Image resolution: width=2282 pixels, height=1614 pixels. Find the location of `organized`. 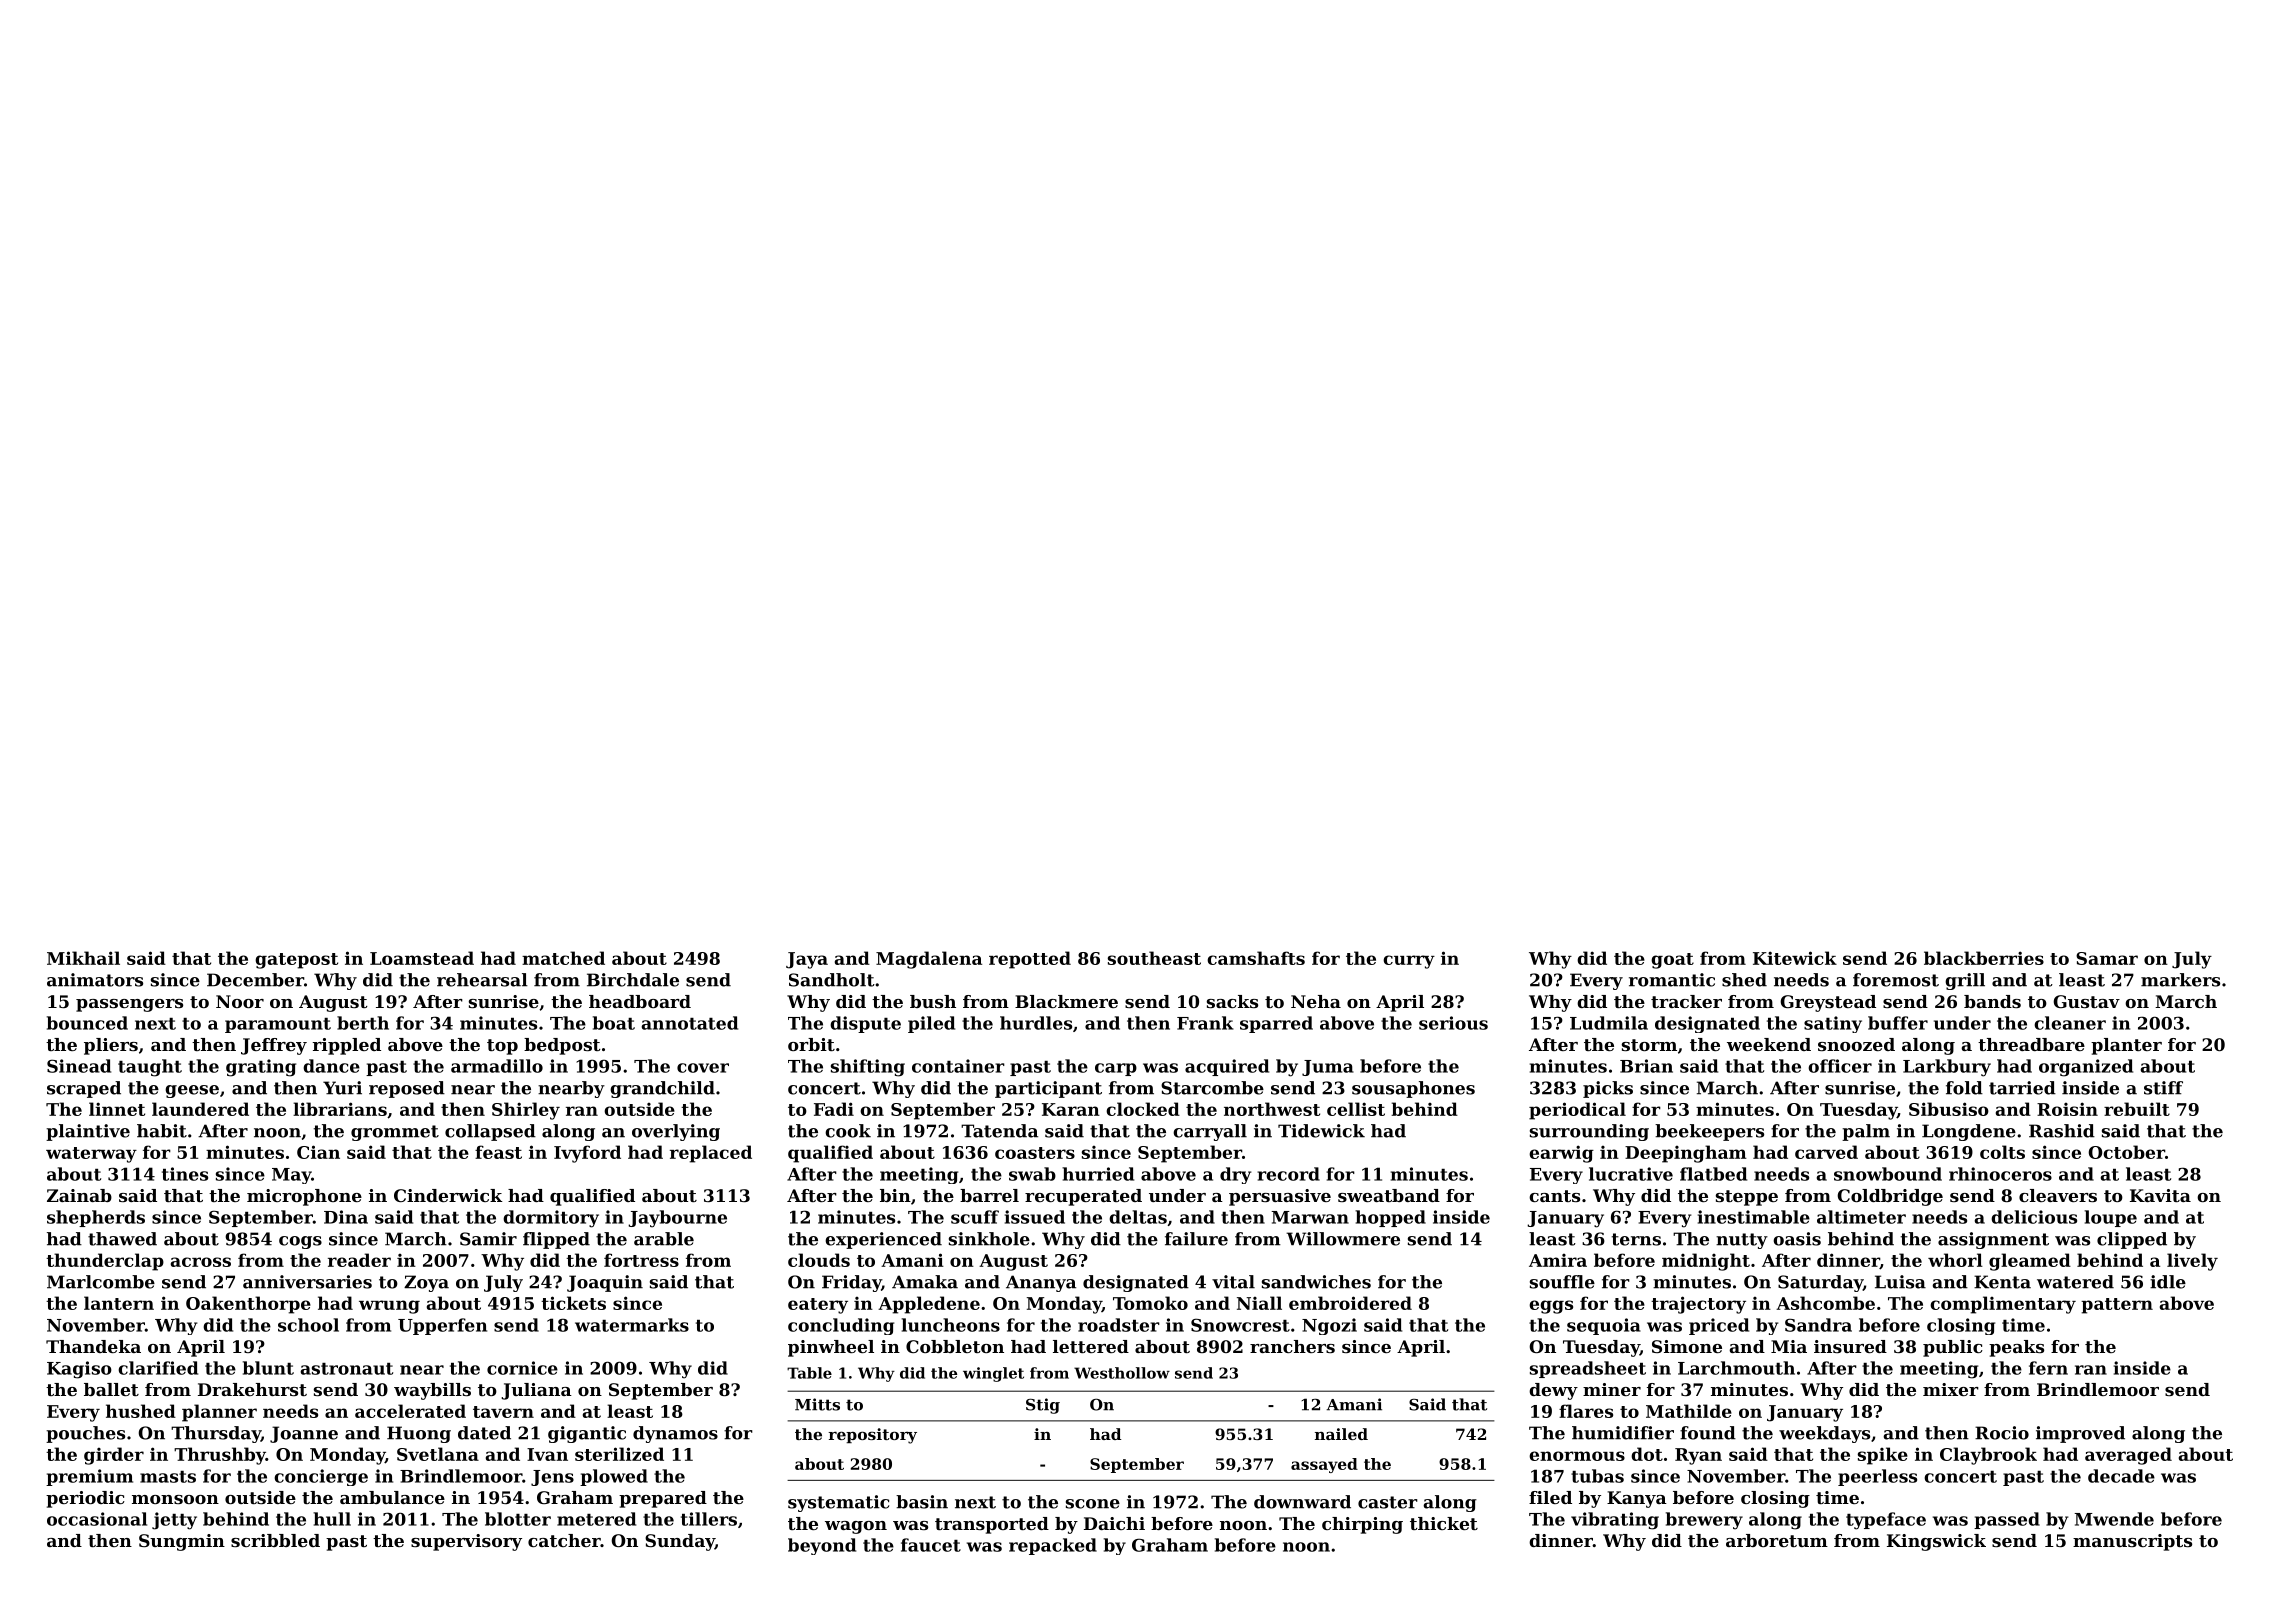

organized is located at coordinates (2086, 1068).
